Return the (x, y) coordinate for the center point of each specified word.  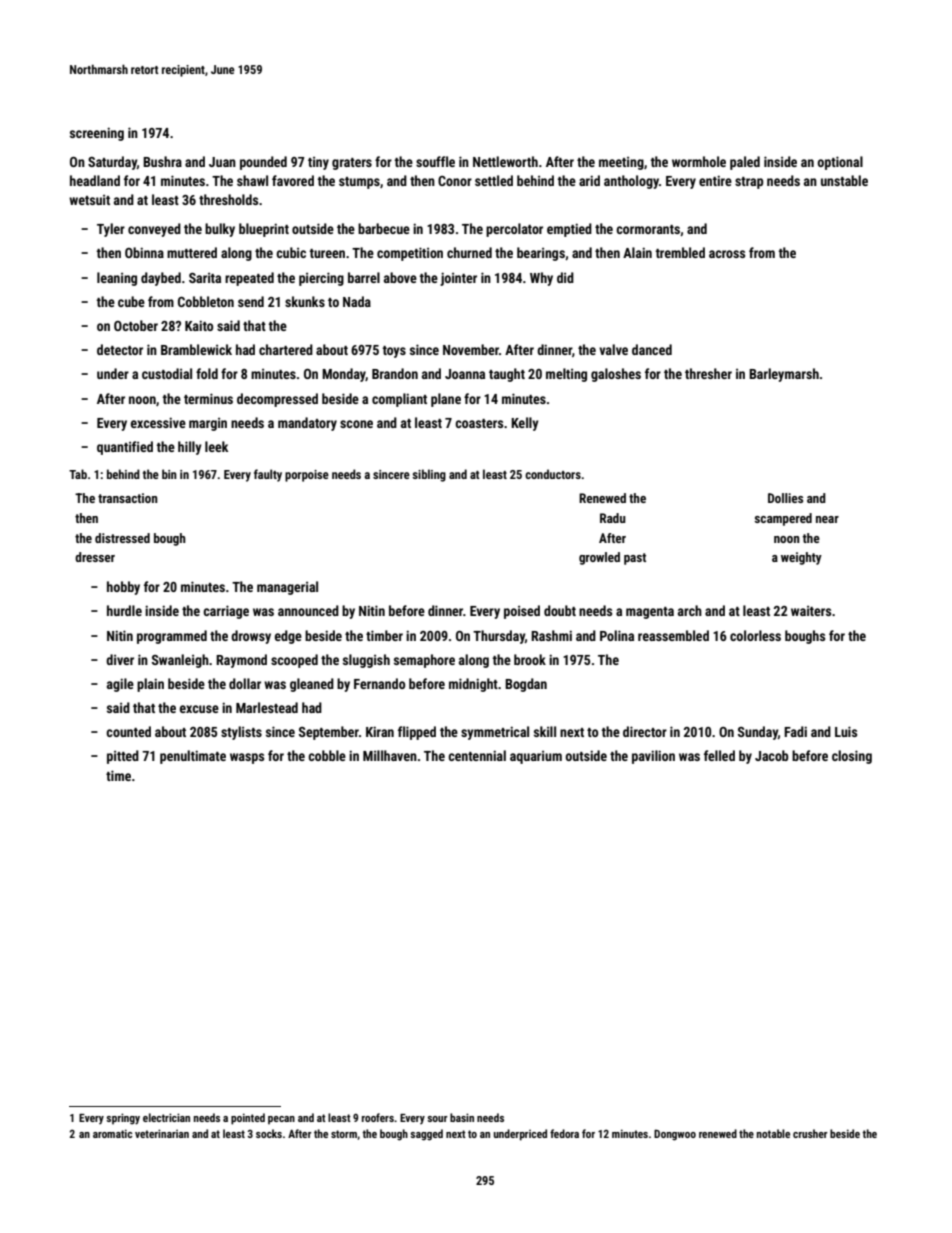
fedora (564, 1133)
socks (269, 1133)
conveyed (154, 230)
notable (773, 1133)
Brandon (395, 373)
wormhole (699, 161)
